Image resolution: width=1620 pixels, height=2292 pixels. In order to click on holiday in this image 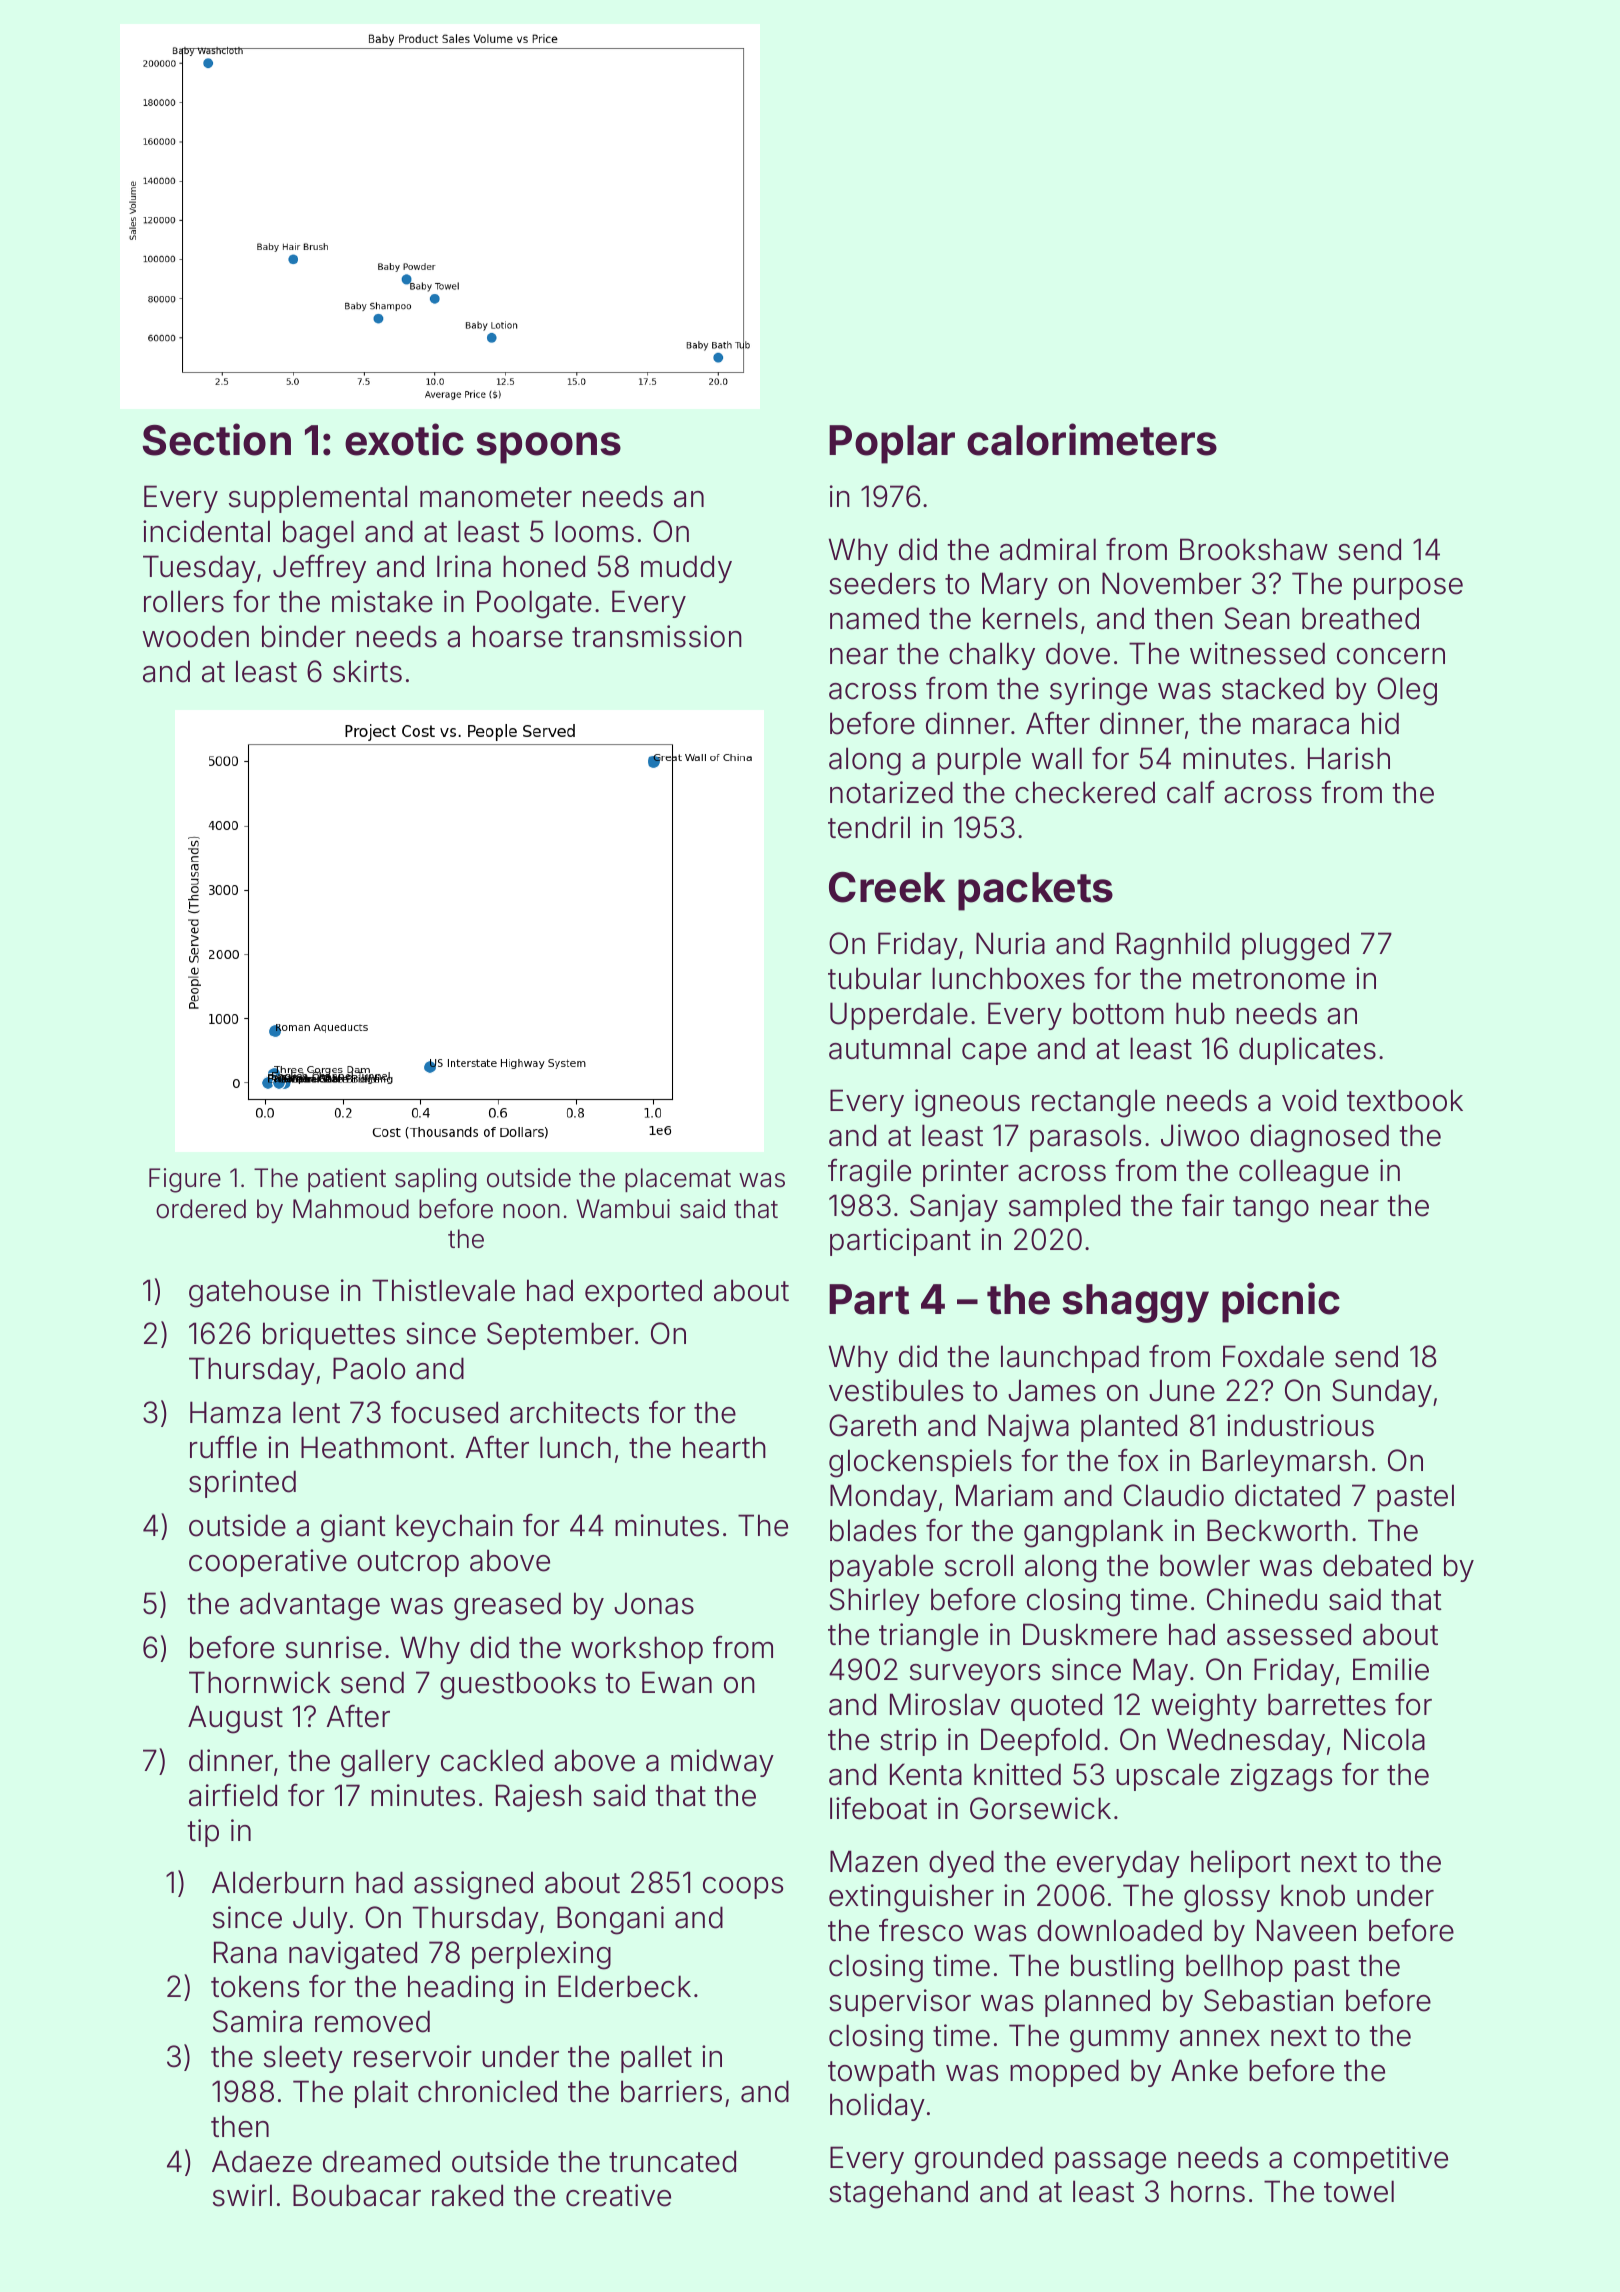, I will do `click(877, 2107)`.
